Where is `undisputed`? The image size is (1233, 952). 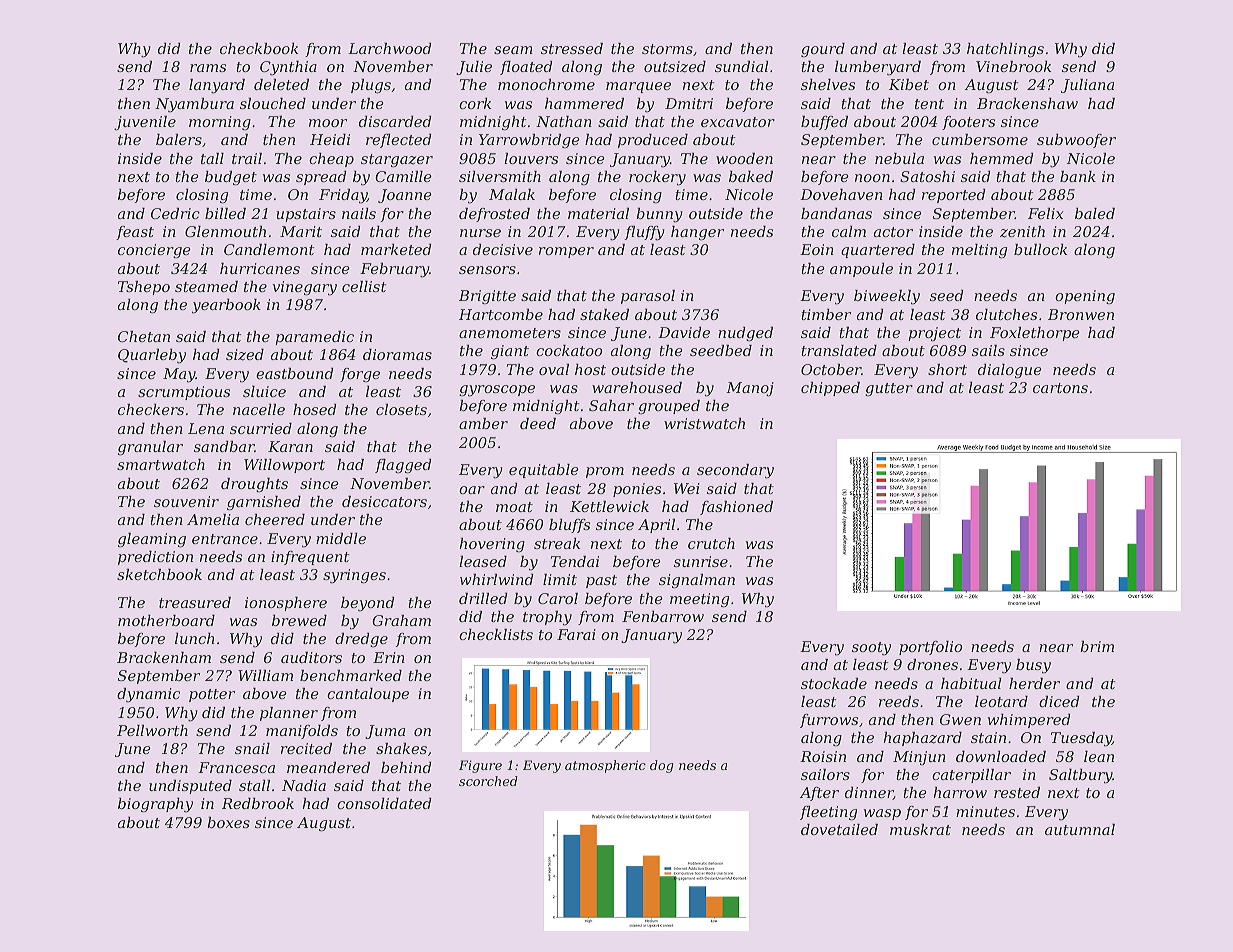
undisputed is located at coordinates (190, 787).
